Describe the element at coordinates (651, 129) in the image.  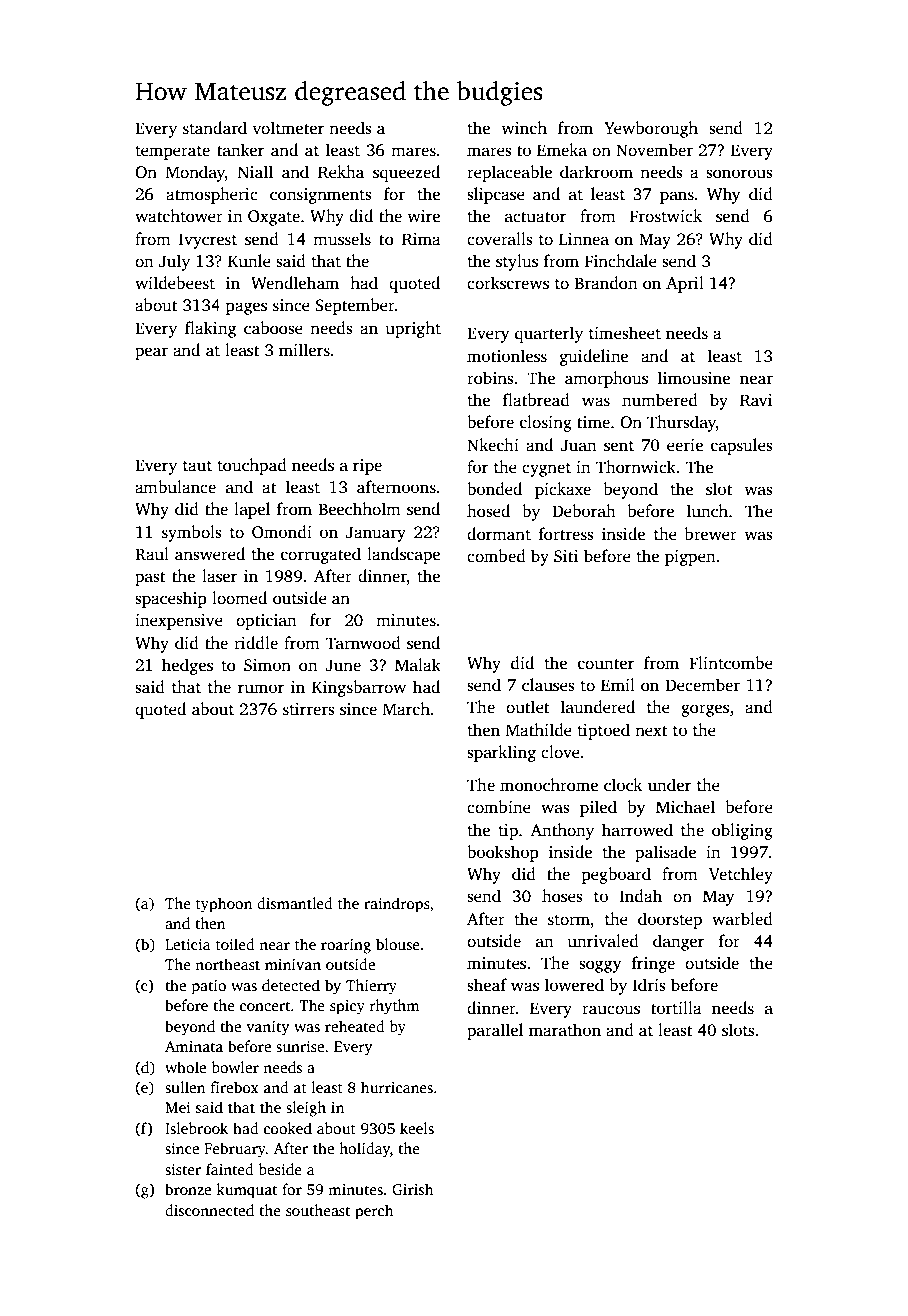
I see `Yewborough` at that location.
